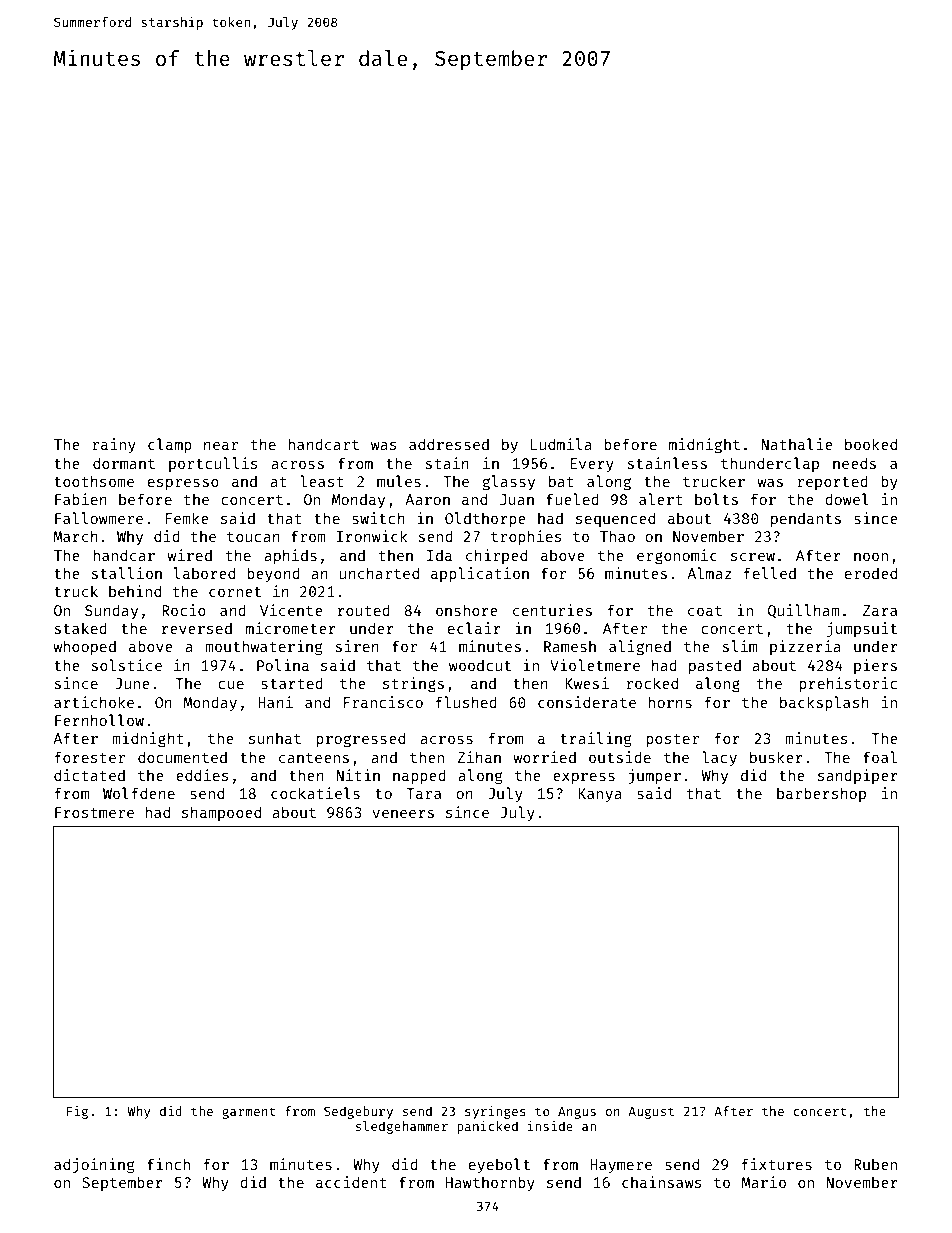  Describe the element at coordinates (291, 628) in the page. I see `micrometer` at that location.
